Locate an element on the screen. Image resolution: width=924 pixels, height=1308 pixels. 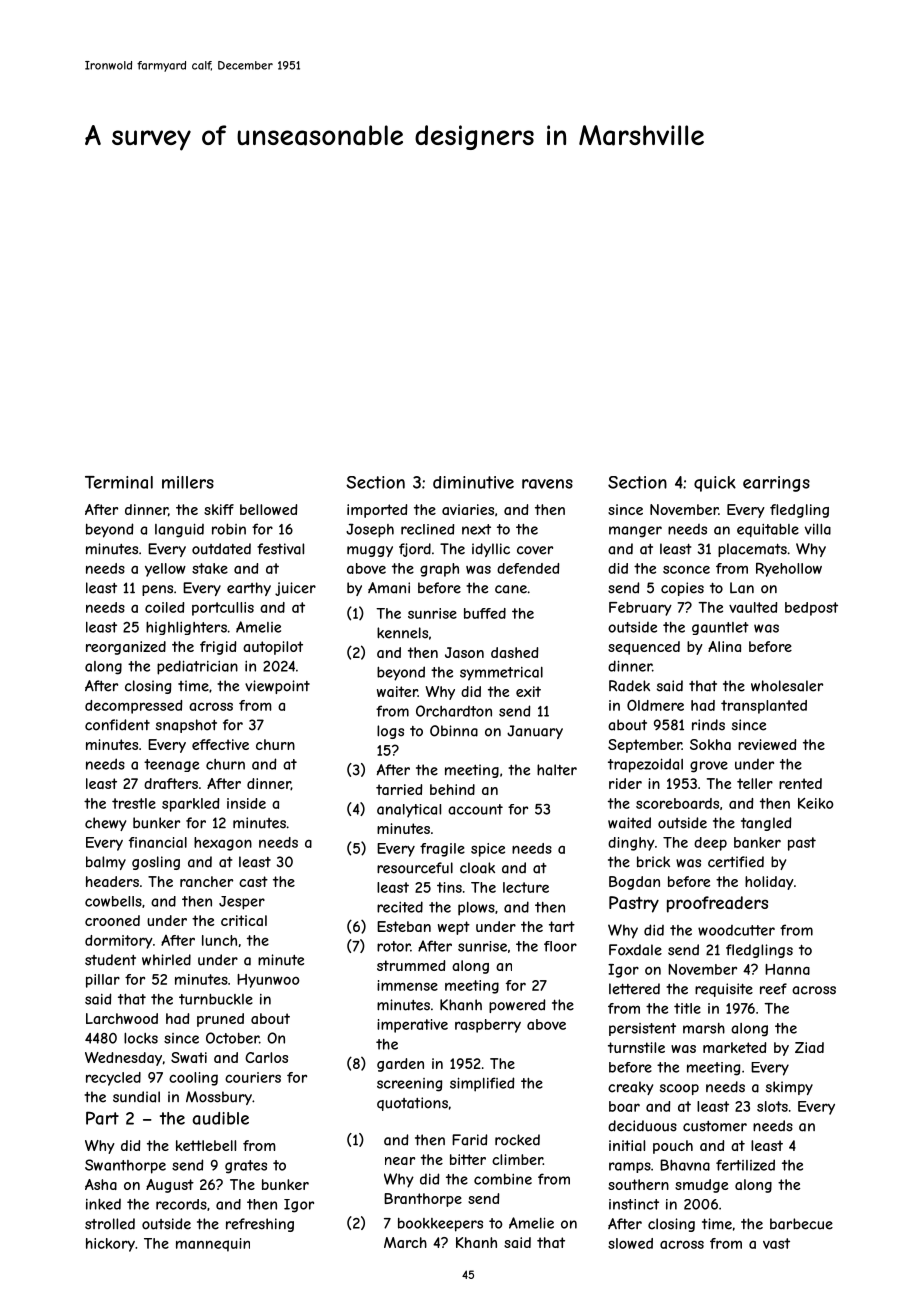
tins is located at coordinates (449, 887).
